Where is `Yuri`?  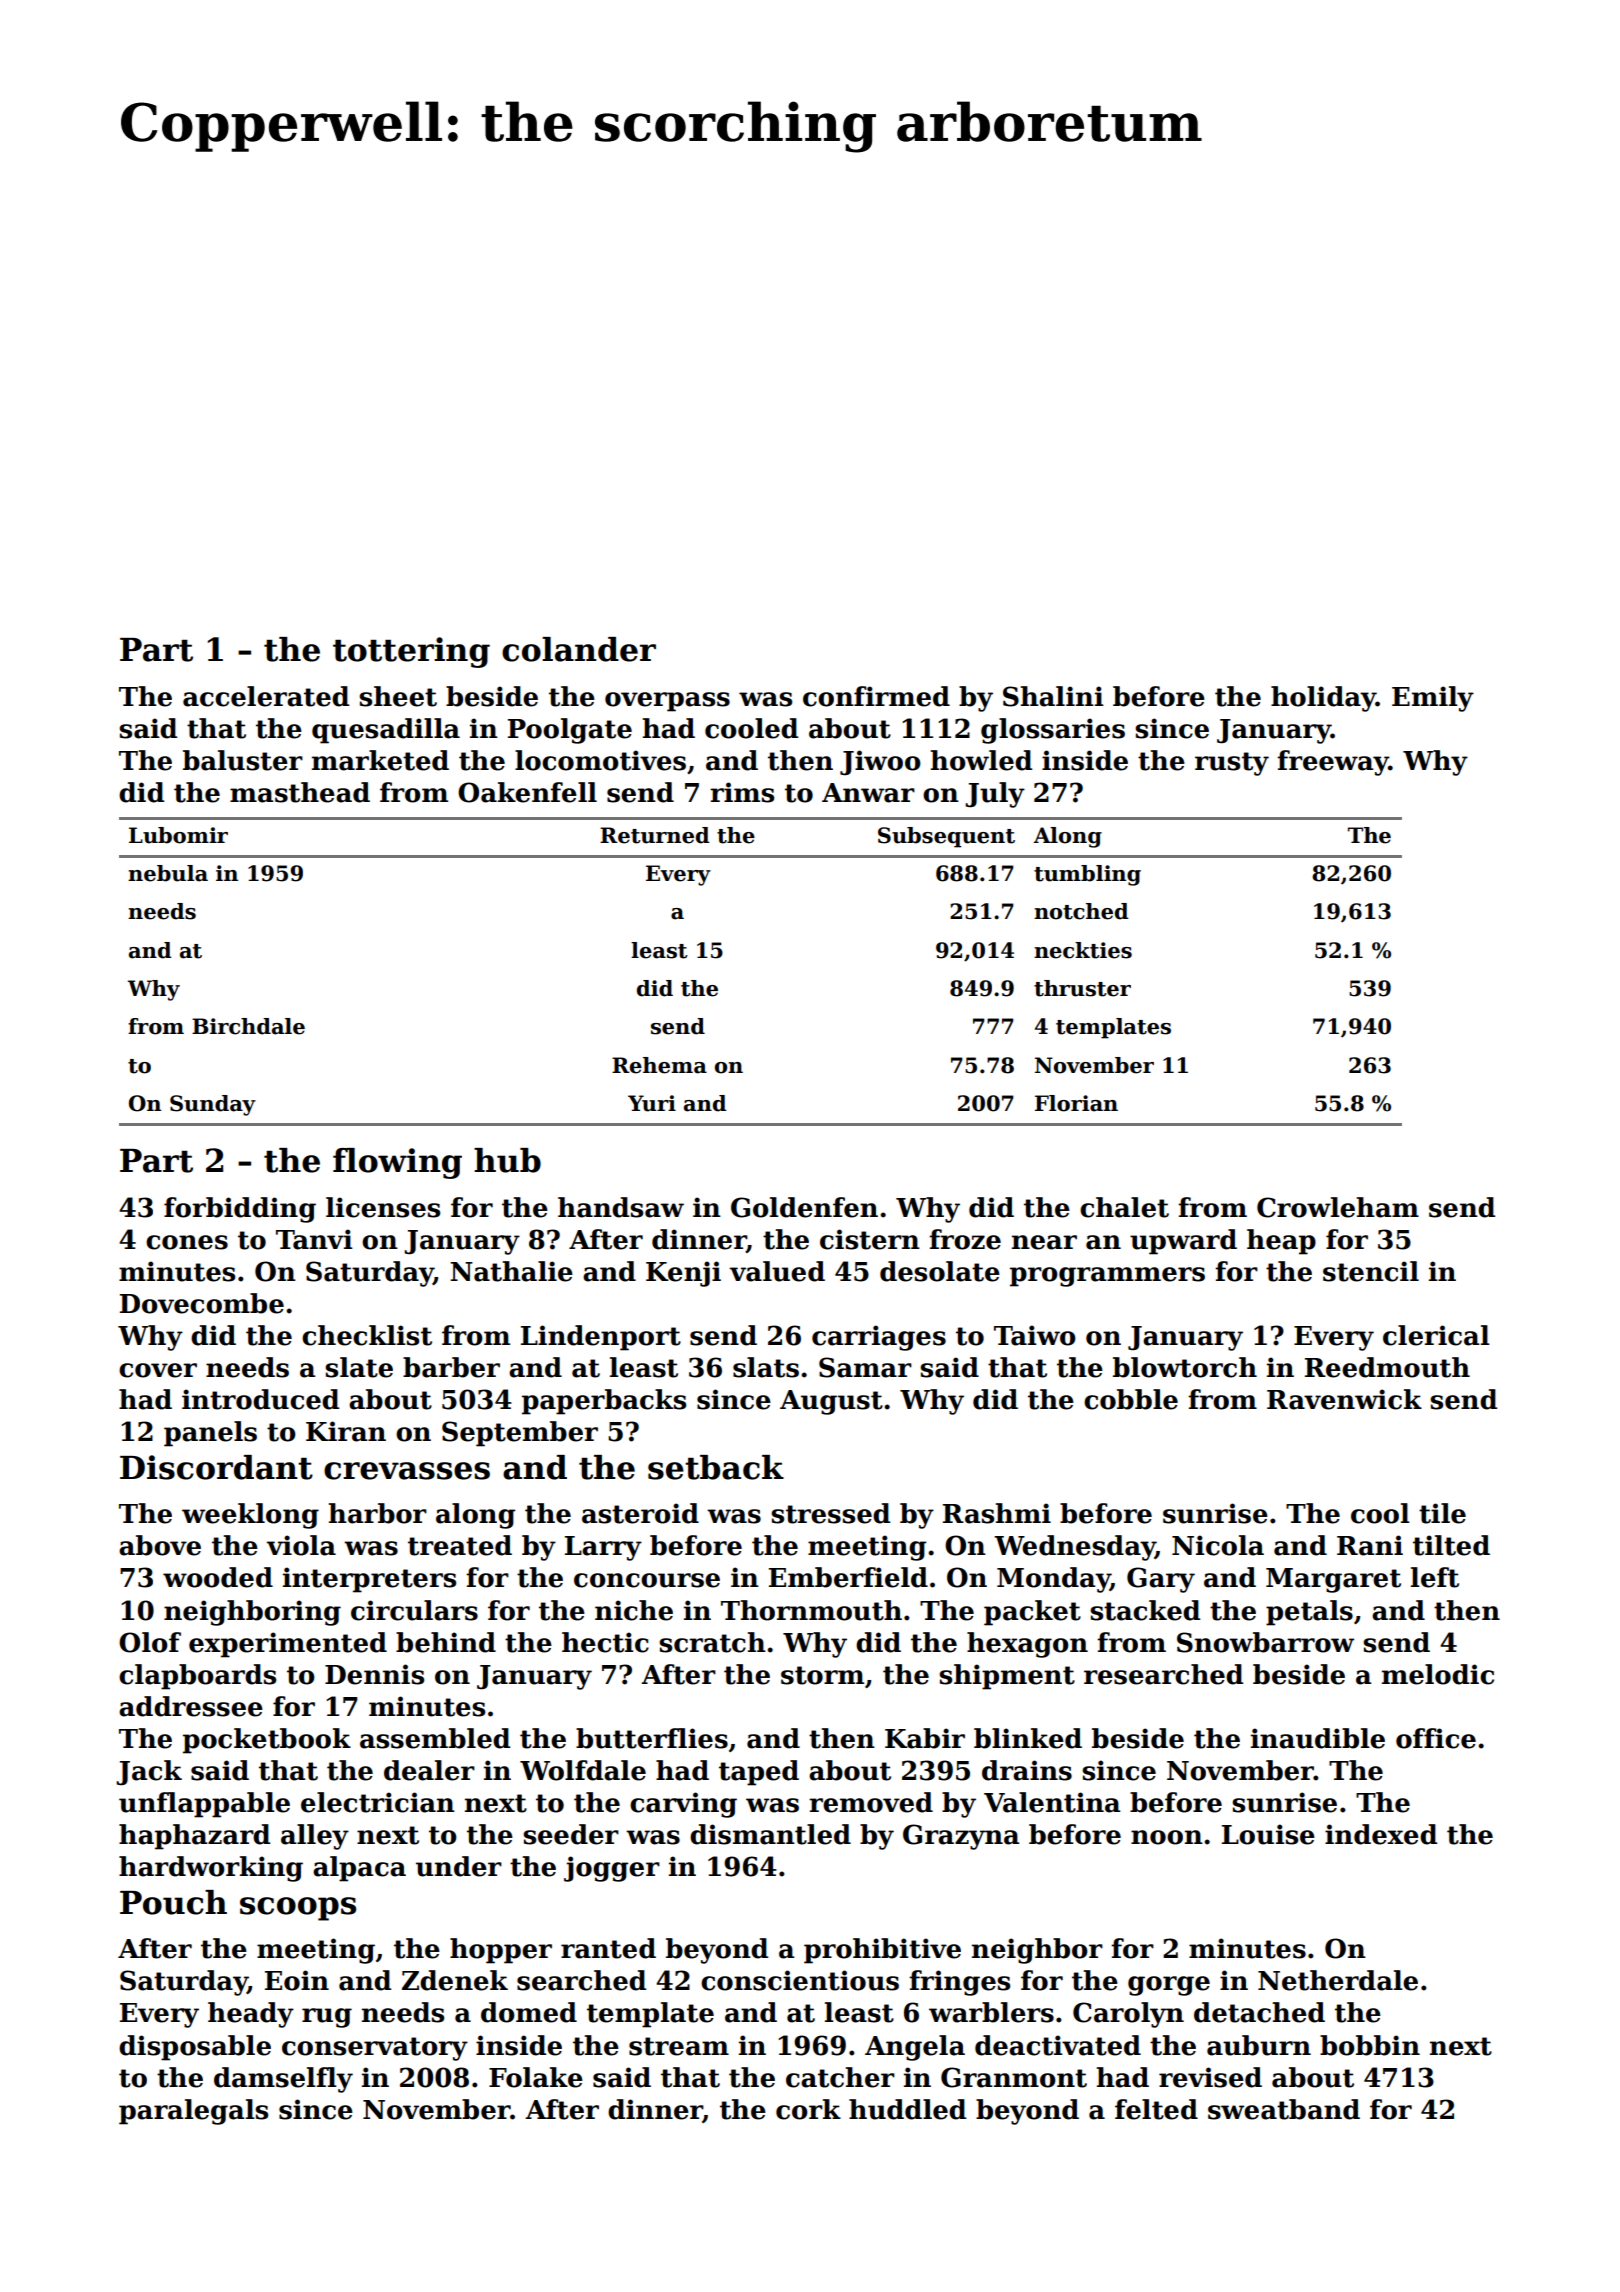 Yuri is located at coordinates (652, 1103).
